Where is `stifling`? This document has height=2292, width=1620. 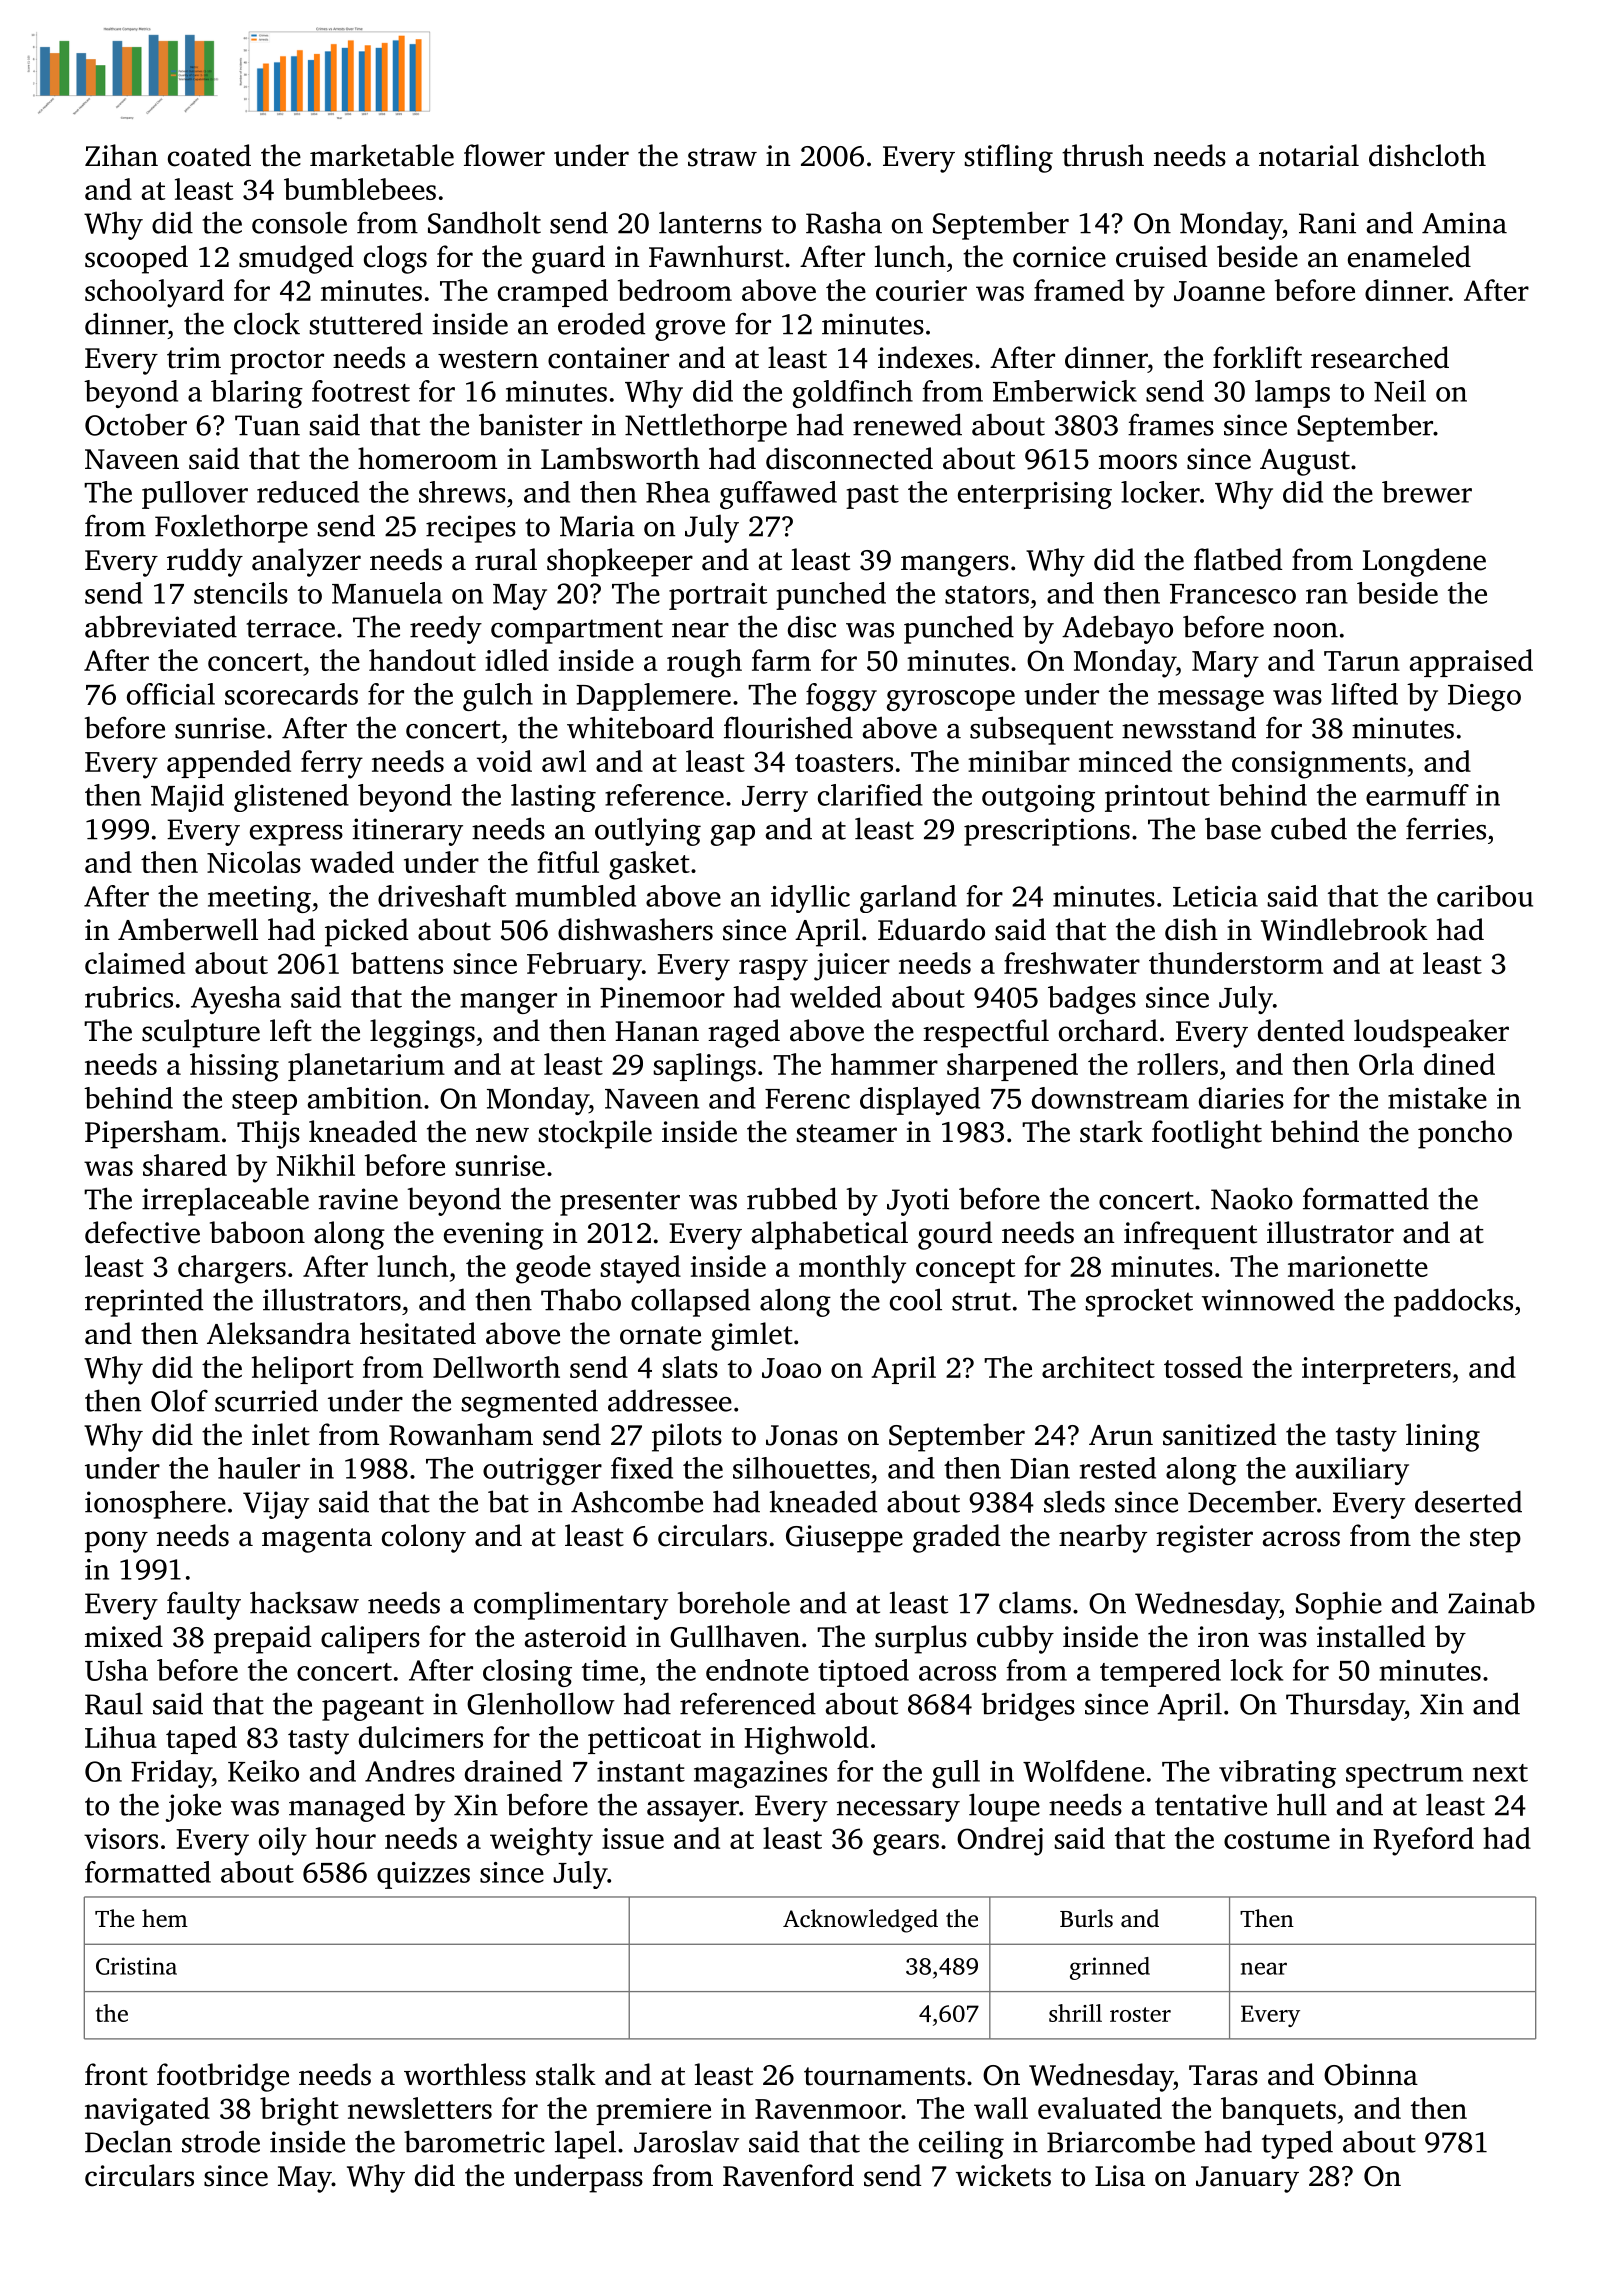
stifling is located at coordinates (1008, 158).
